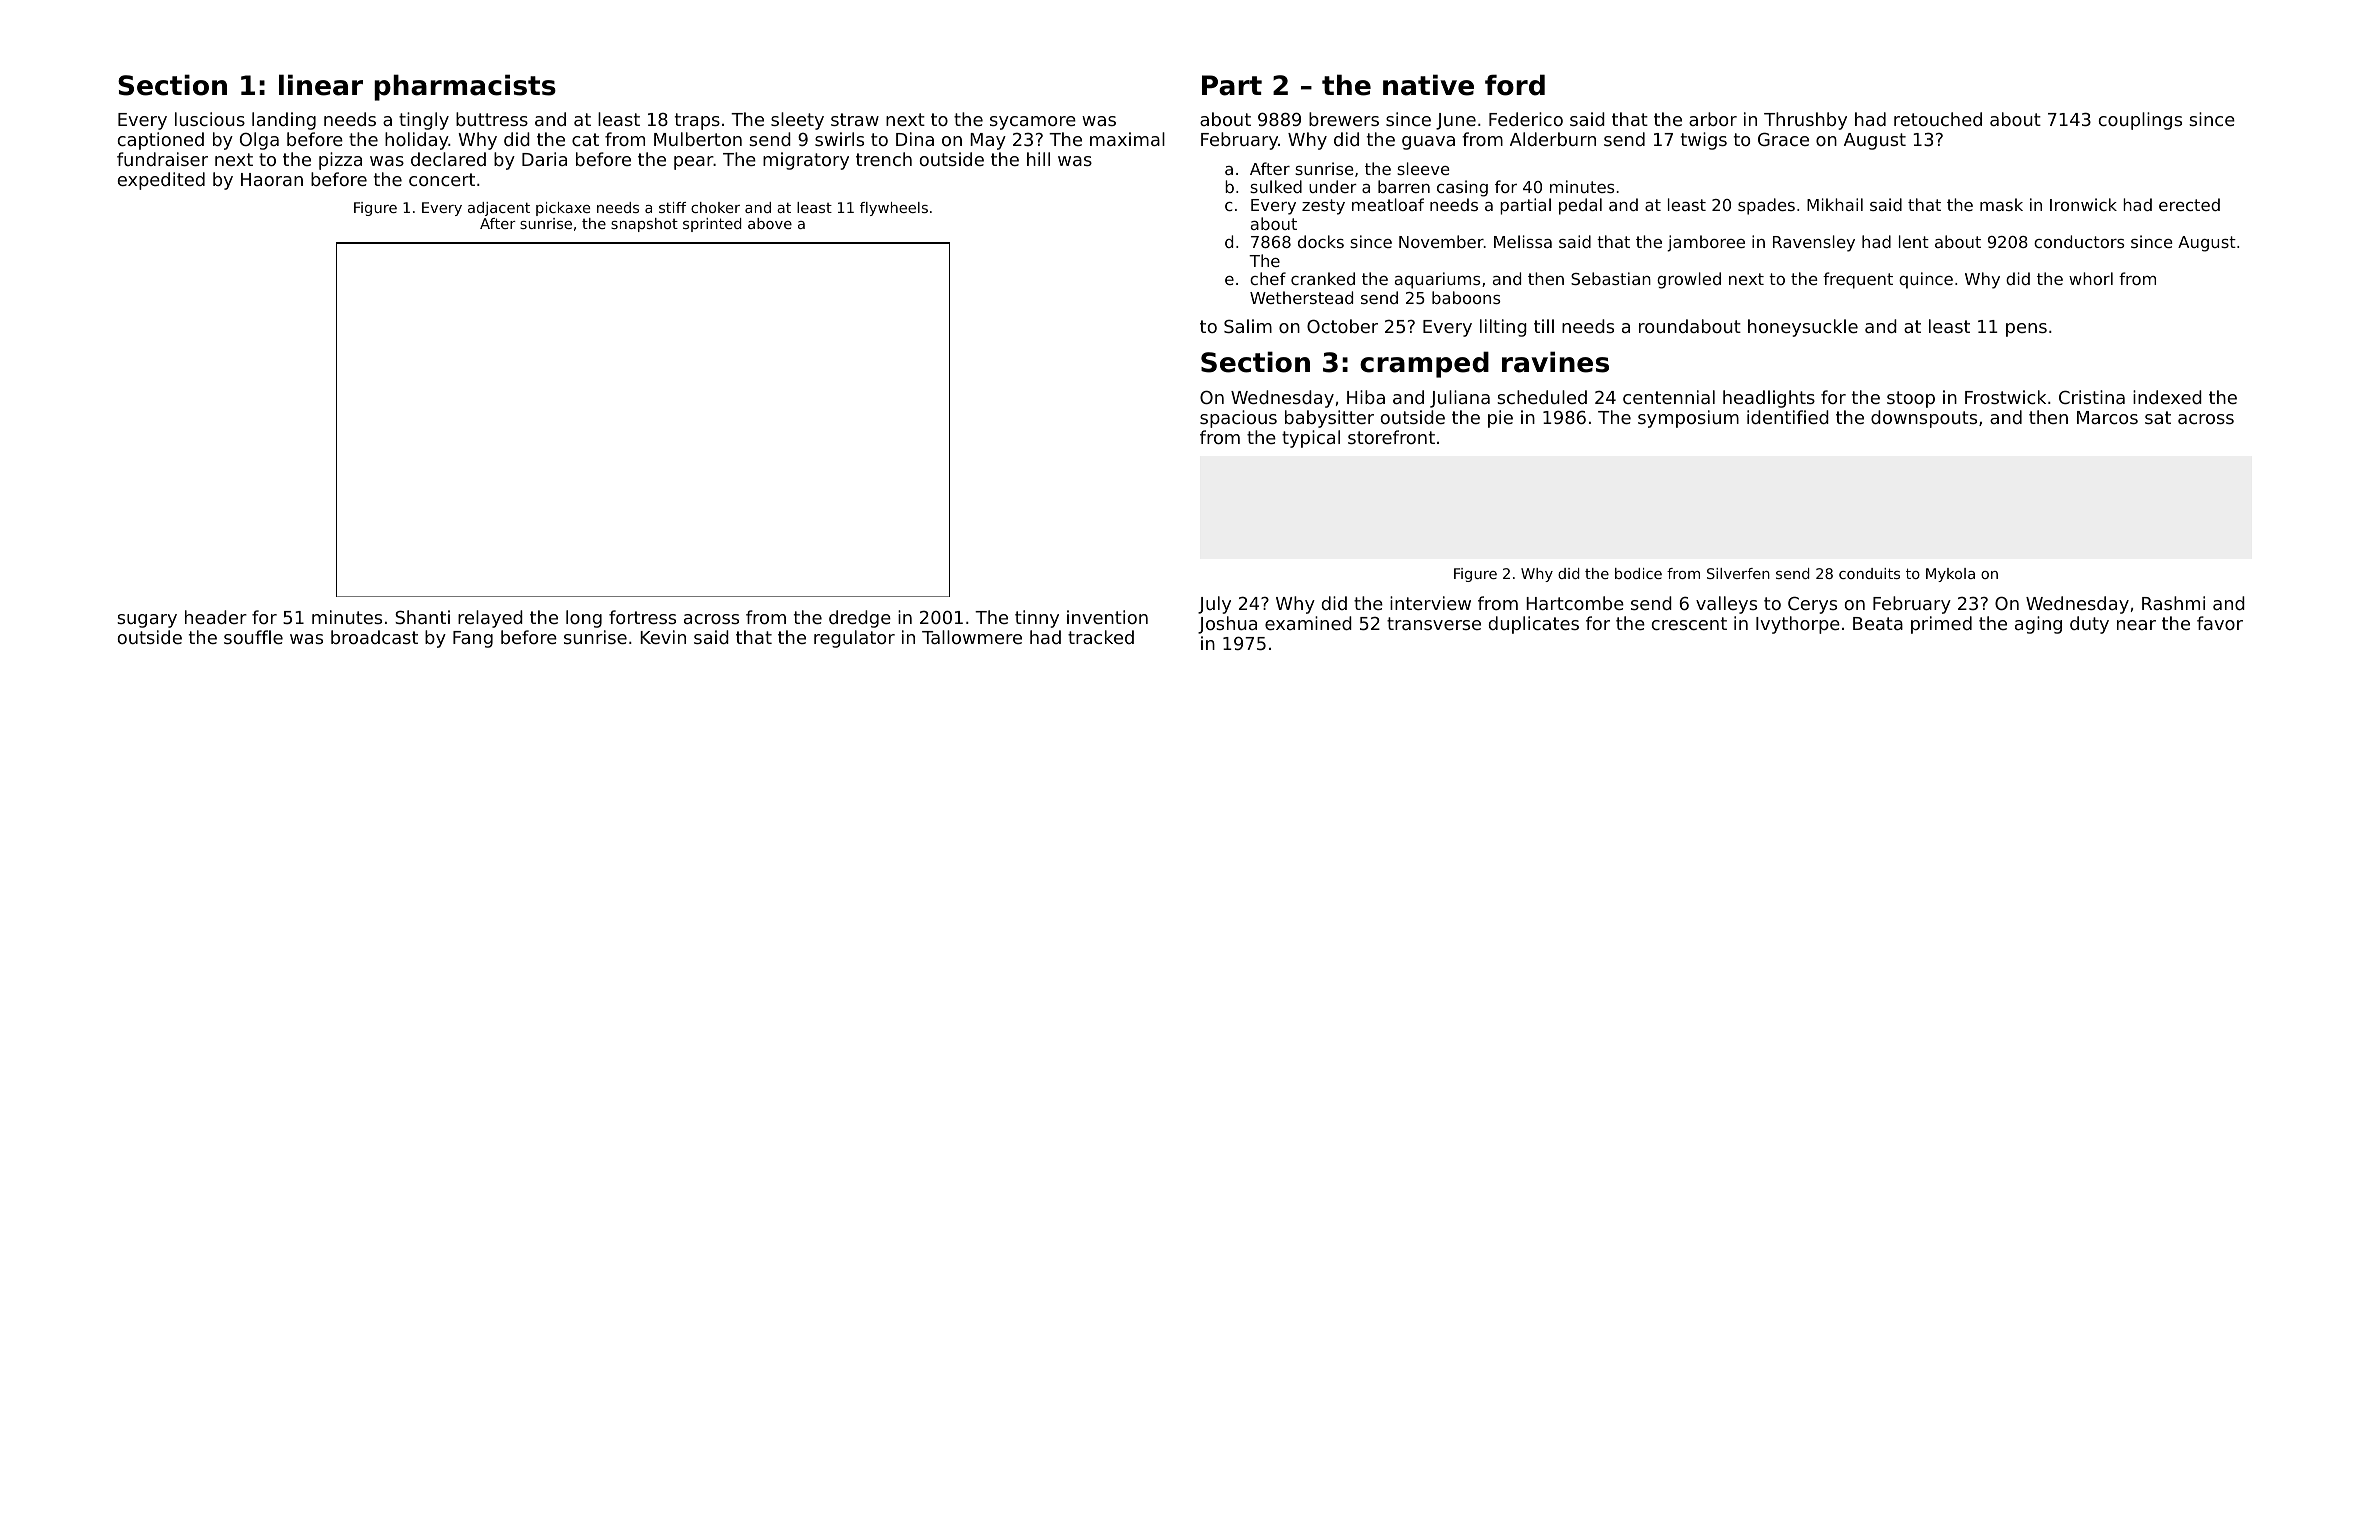 The width and height of the screenshot is (2369, 1533). Describe the element at coordinates (1911, 399) in the screenshot. I see `stoop` at that location.
